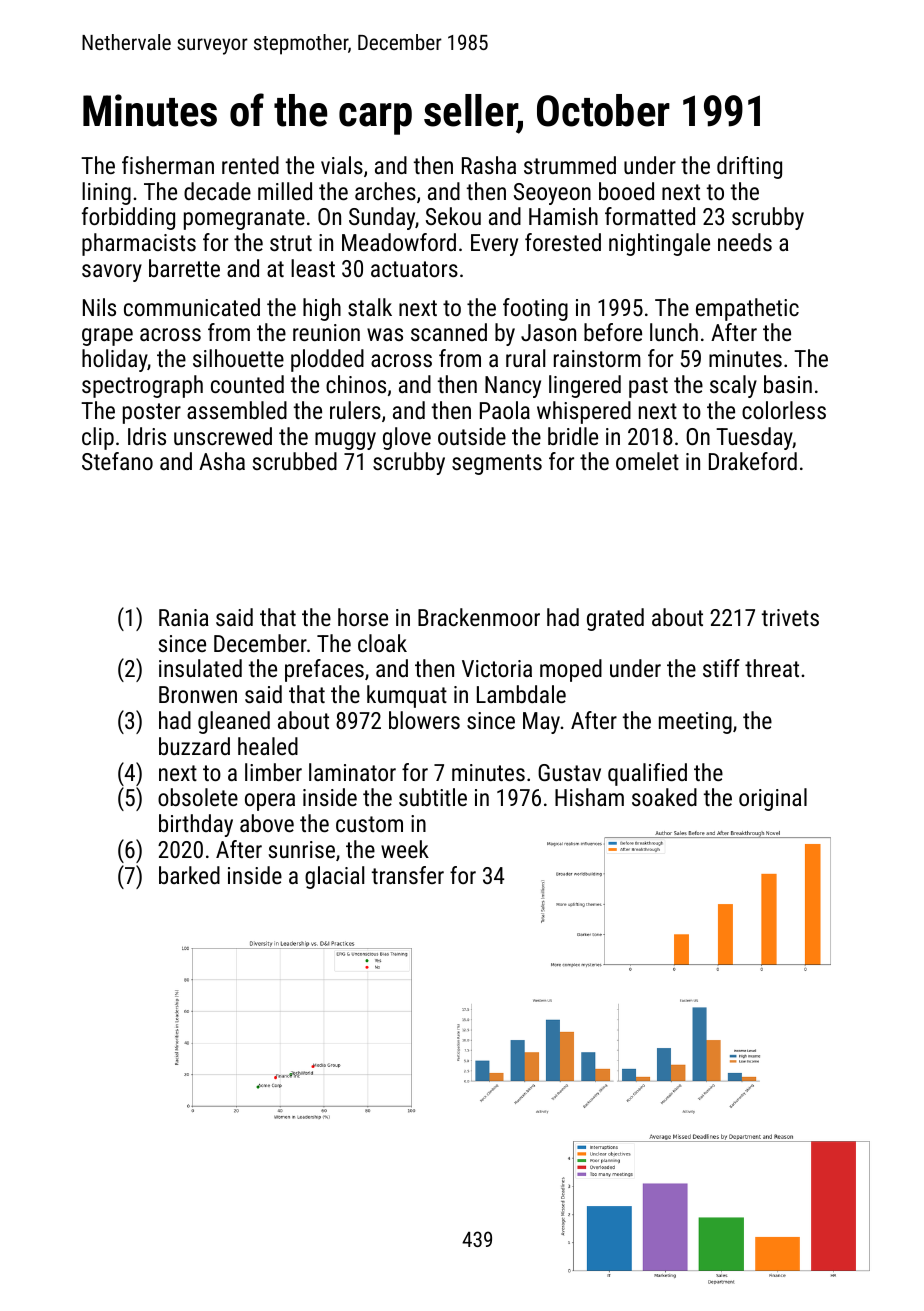 The image size is (924, 1311). I want to click on Rania, so click(184, 617).
